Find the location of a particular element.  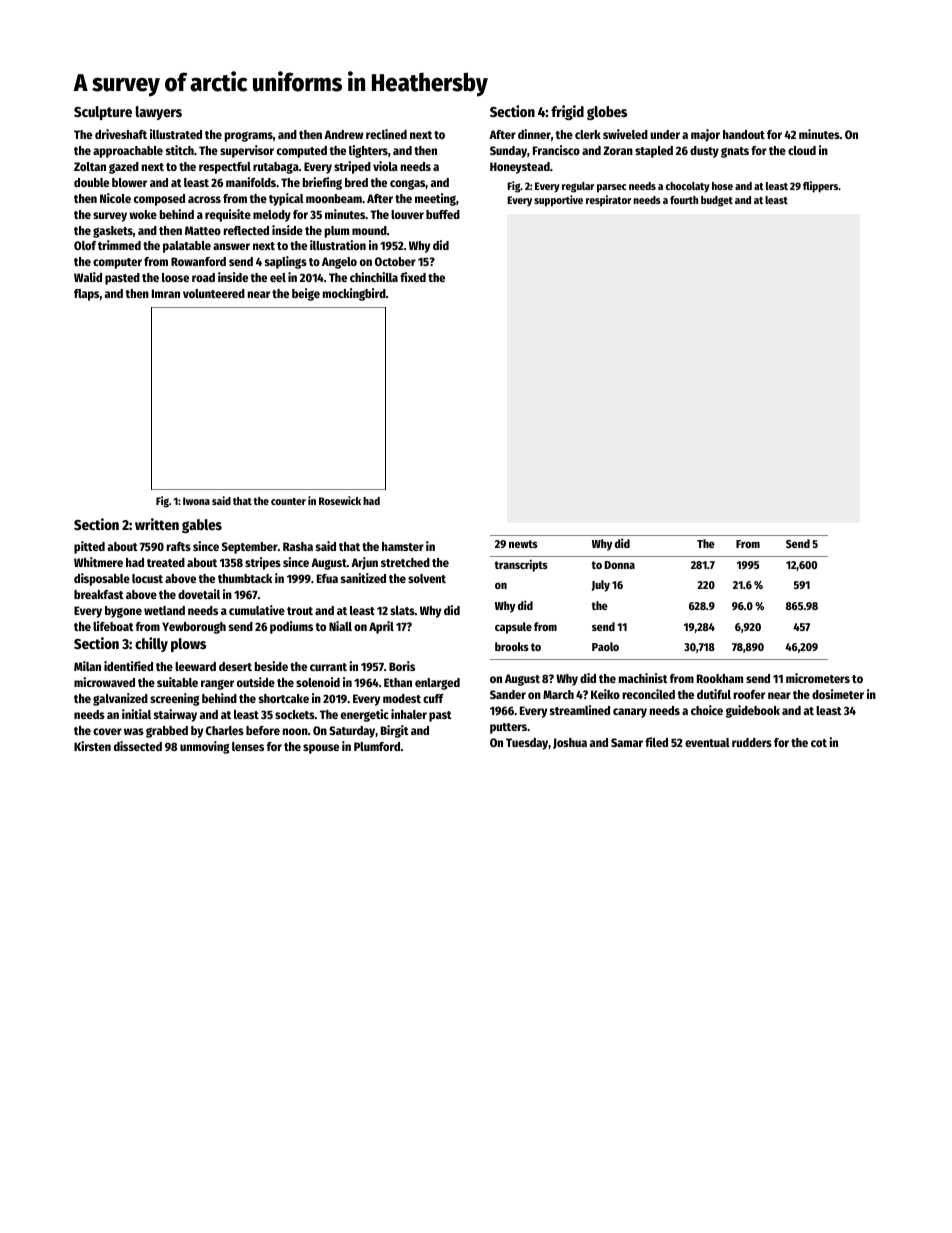

rudders is located at coordinates (752, 742).
